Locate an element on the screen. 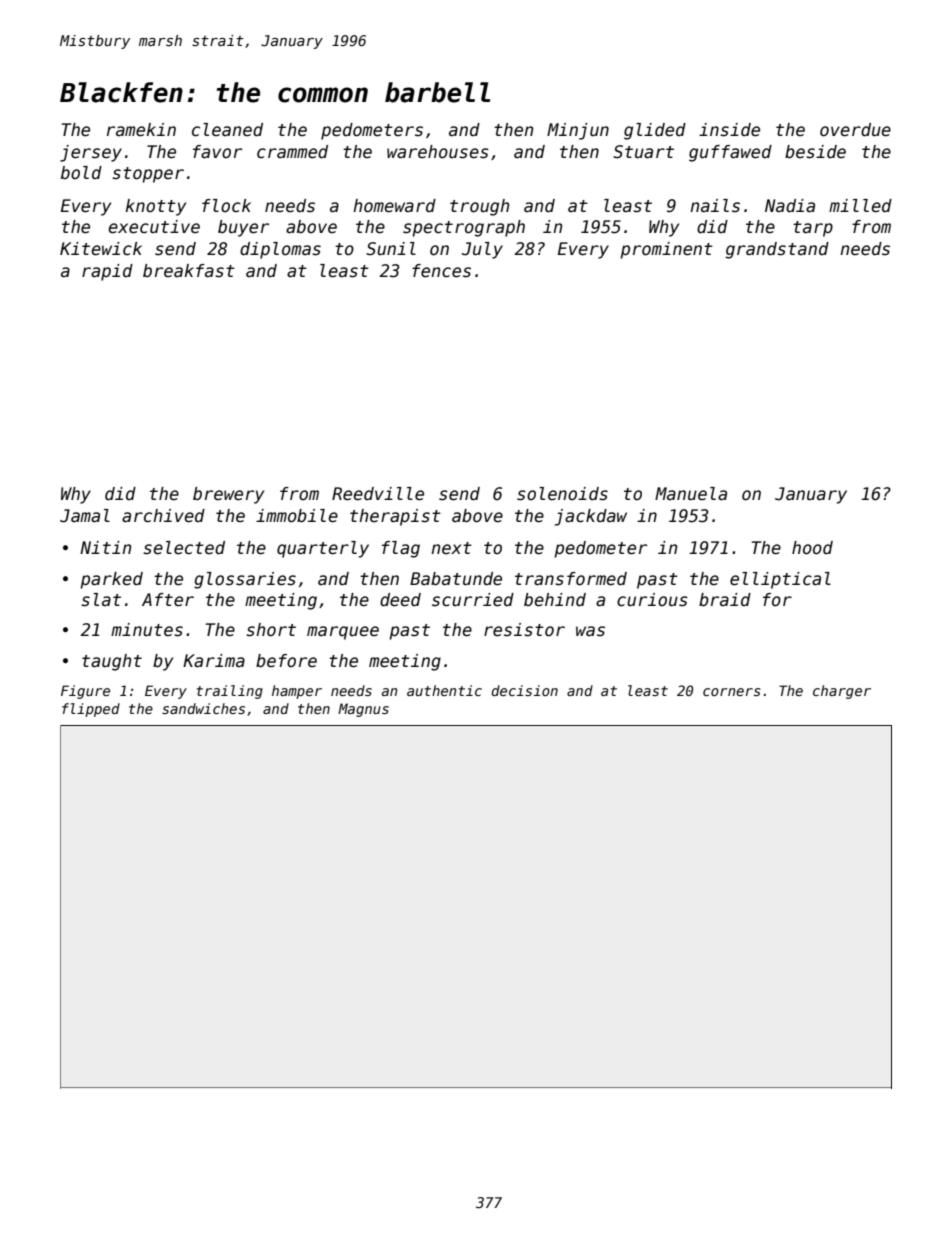 The height and width of the screenshot is (1233, 952). selected is located at coordinates (184, 548).
